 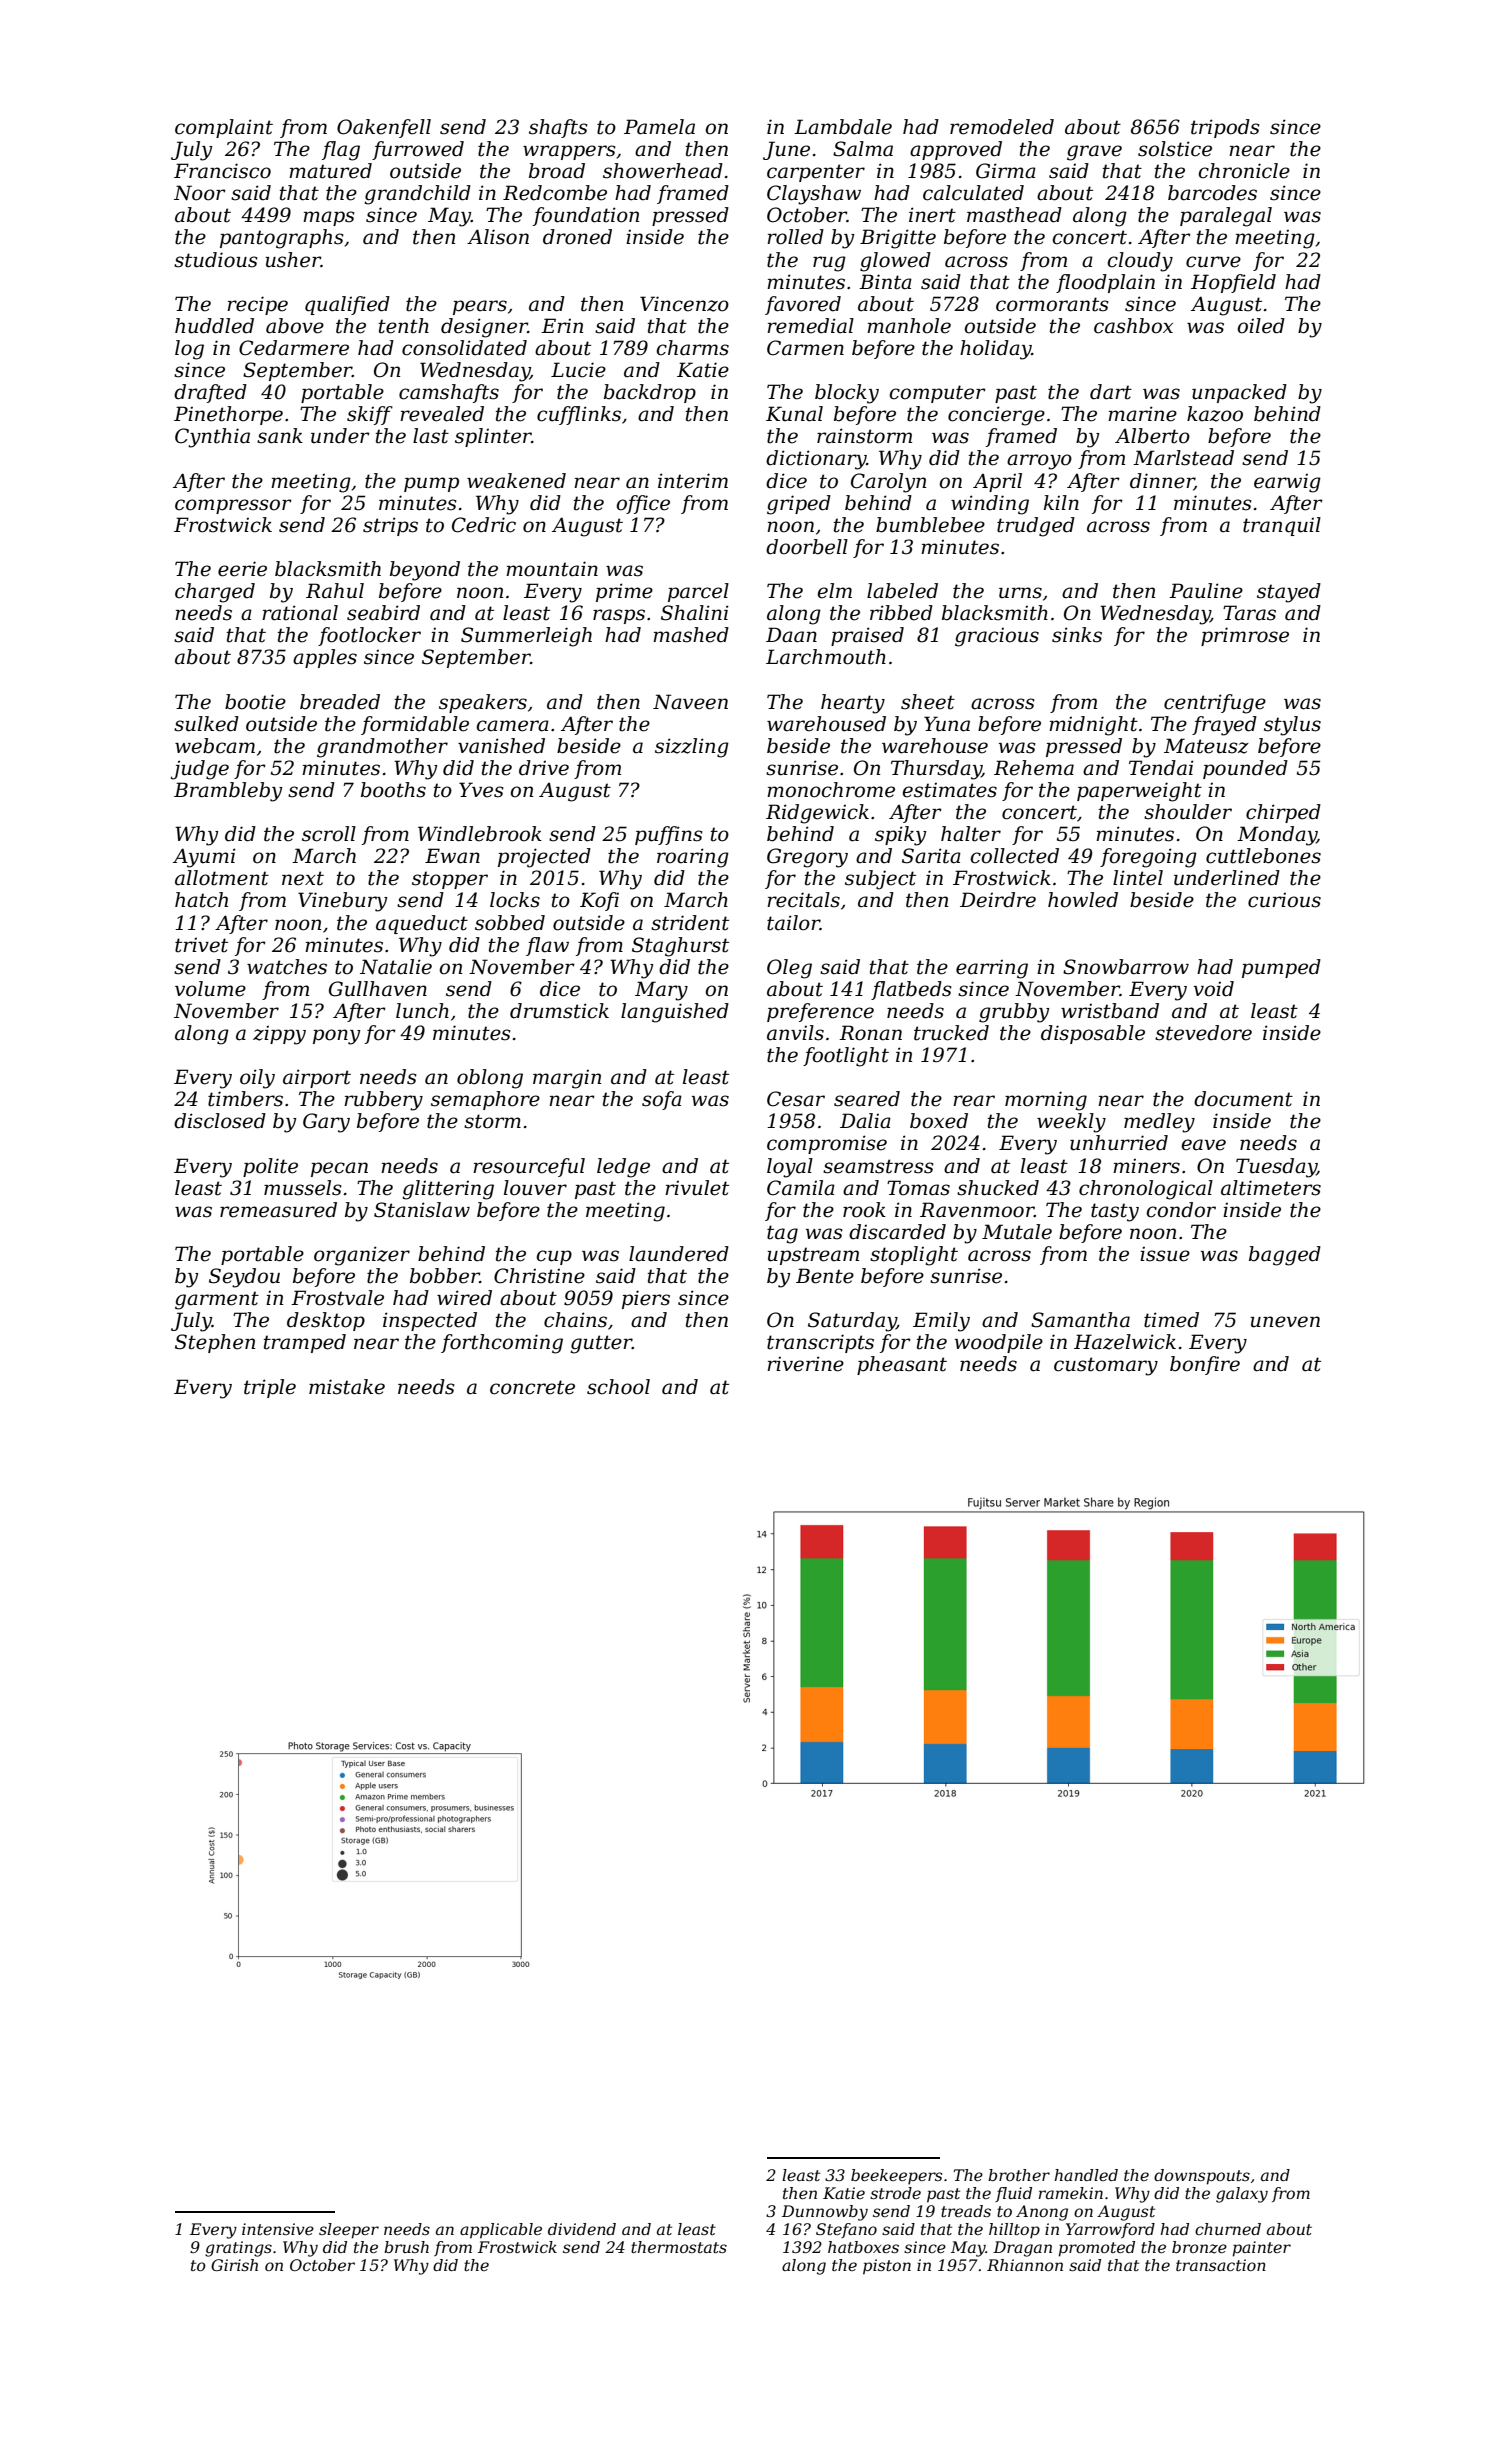 What do you see at coordinates (1225, 128) in the page?
I see `tripods` at bounding box center [1225, 128].
